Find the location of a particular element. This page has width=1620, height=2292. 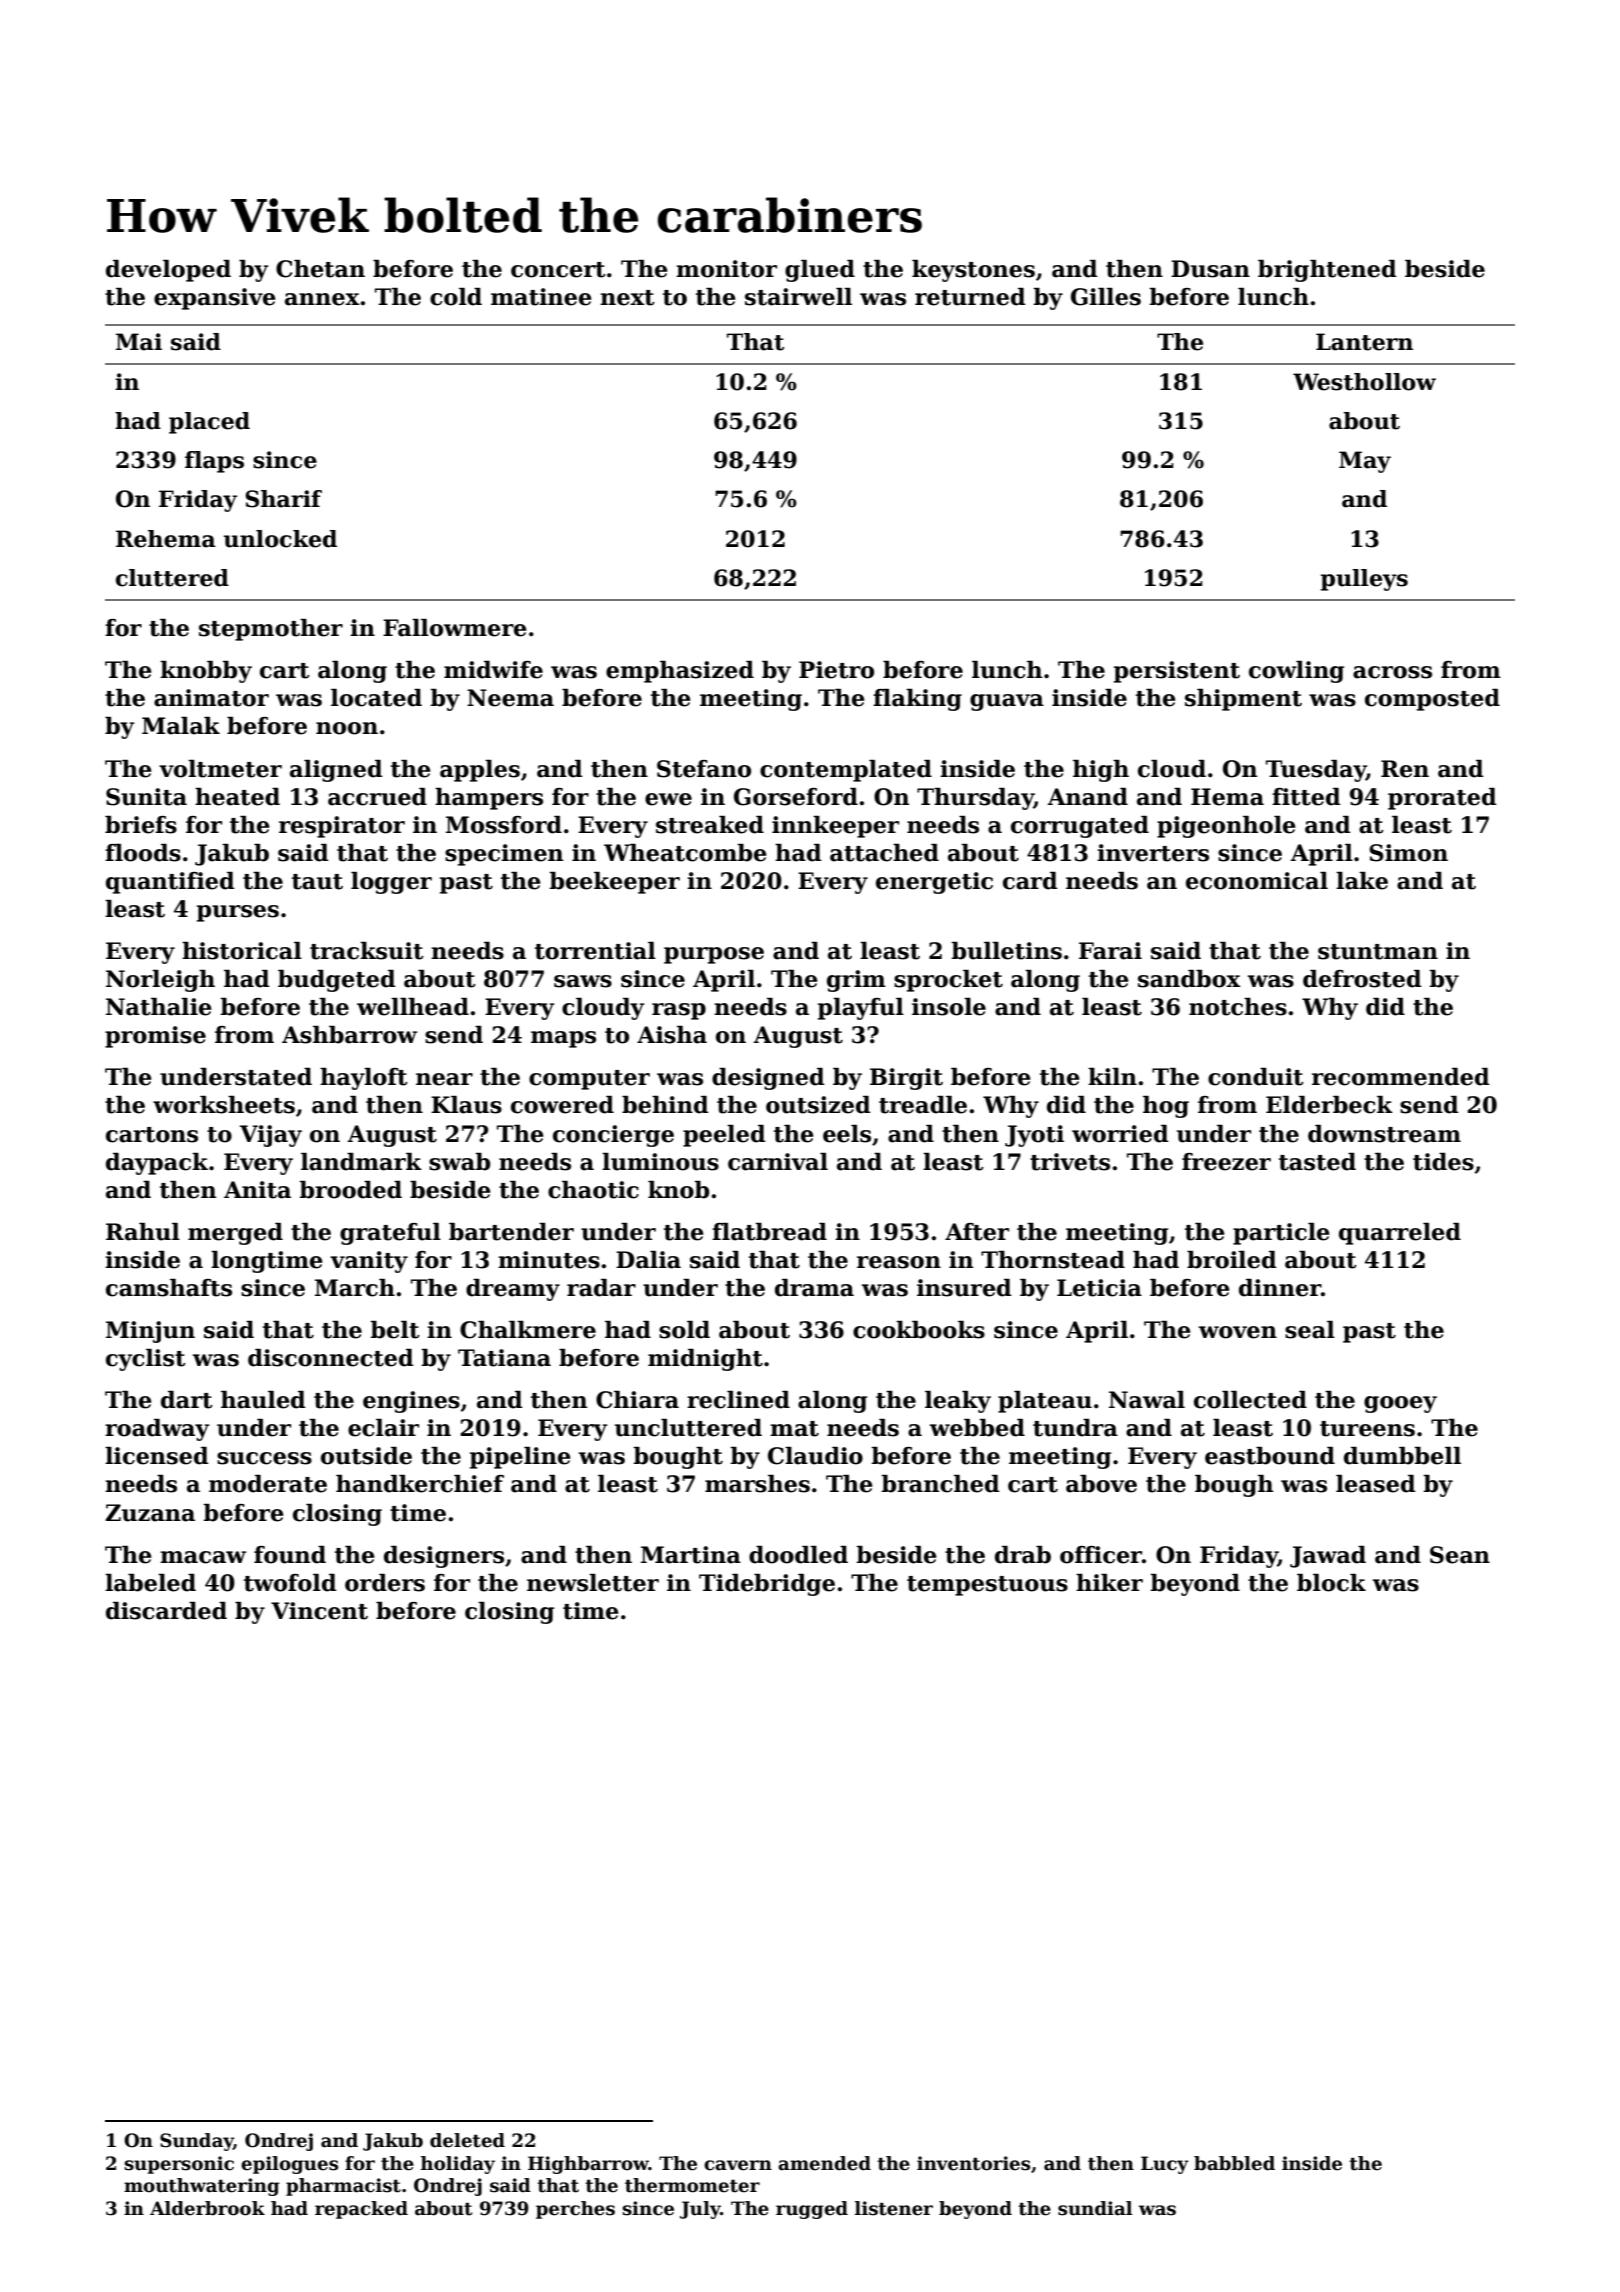

across is located at coordinates (1392, 672).
